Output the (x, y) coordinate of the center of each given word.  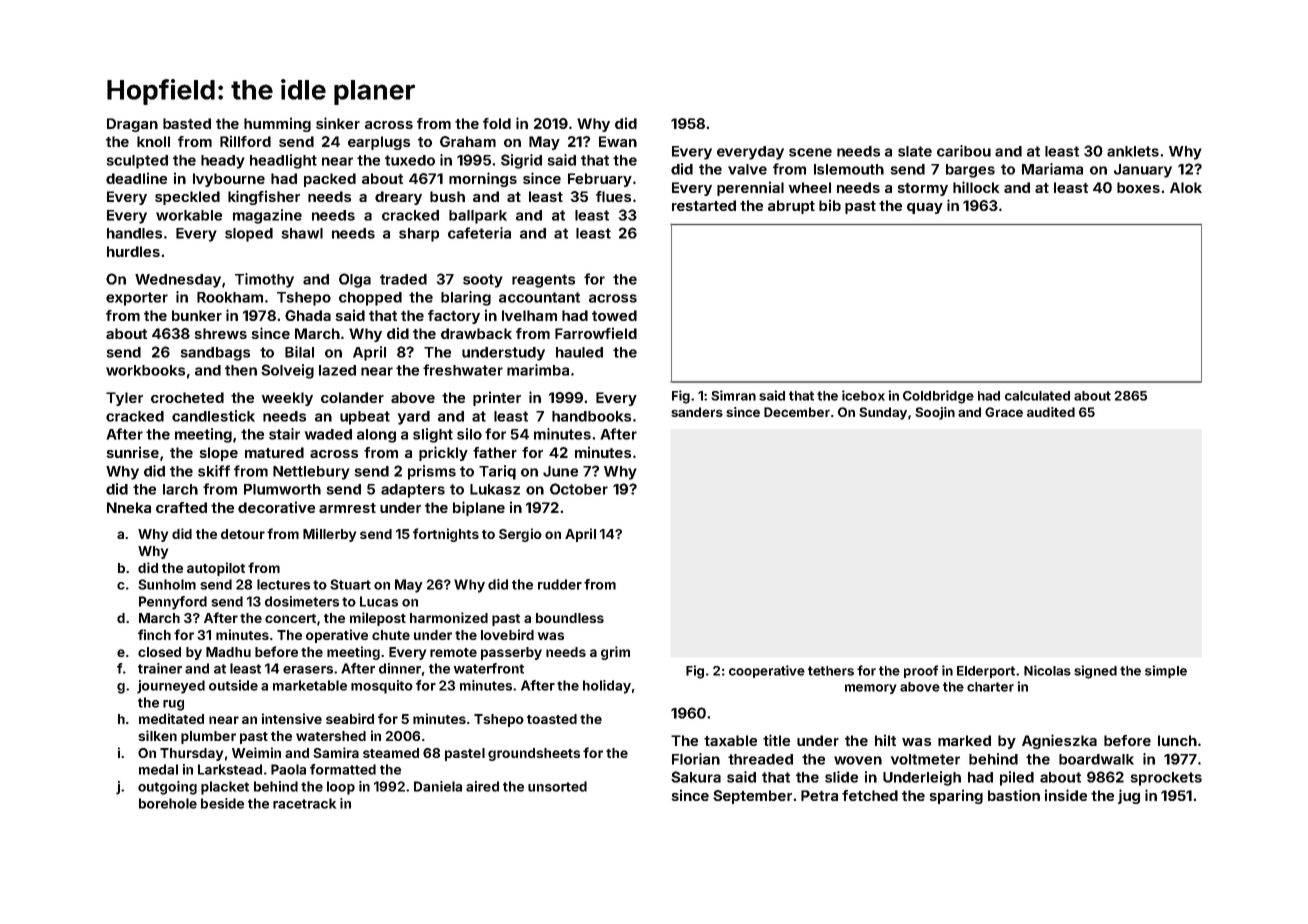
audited (1051, 412)
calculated (1037, 396)
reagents (543, 281)
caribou (964, 151)
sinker (338, 123)
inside (1066, 795)
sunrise (132, 452)
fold (497, 123)
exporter (137, 299)
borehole (168, 803)
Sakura (696, 777)
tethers (831, 671)
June (560, 471)
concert (290, 618)
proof (921, 671)
